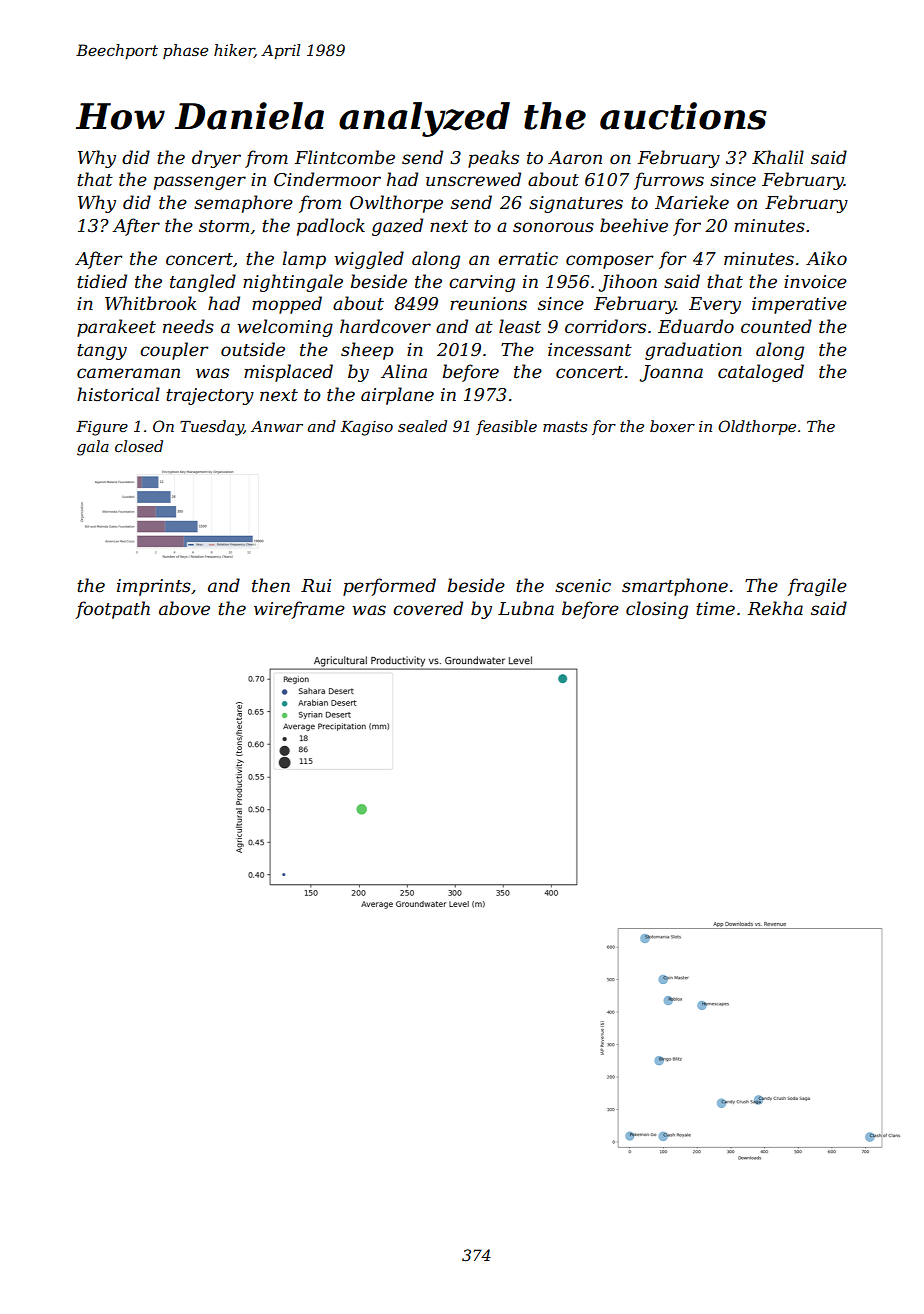  Describe the element at coordinates (575, 157) in the image. I see `Aaron` at that location.
